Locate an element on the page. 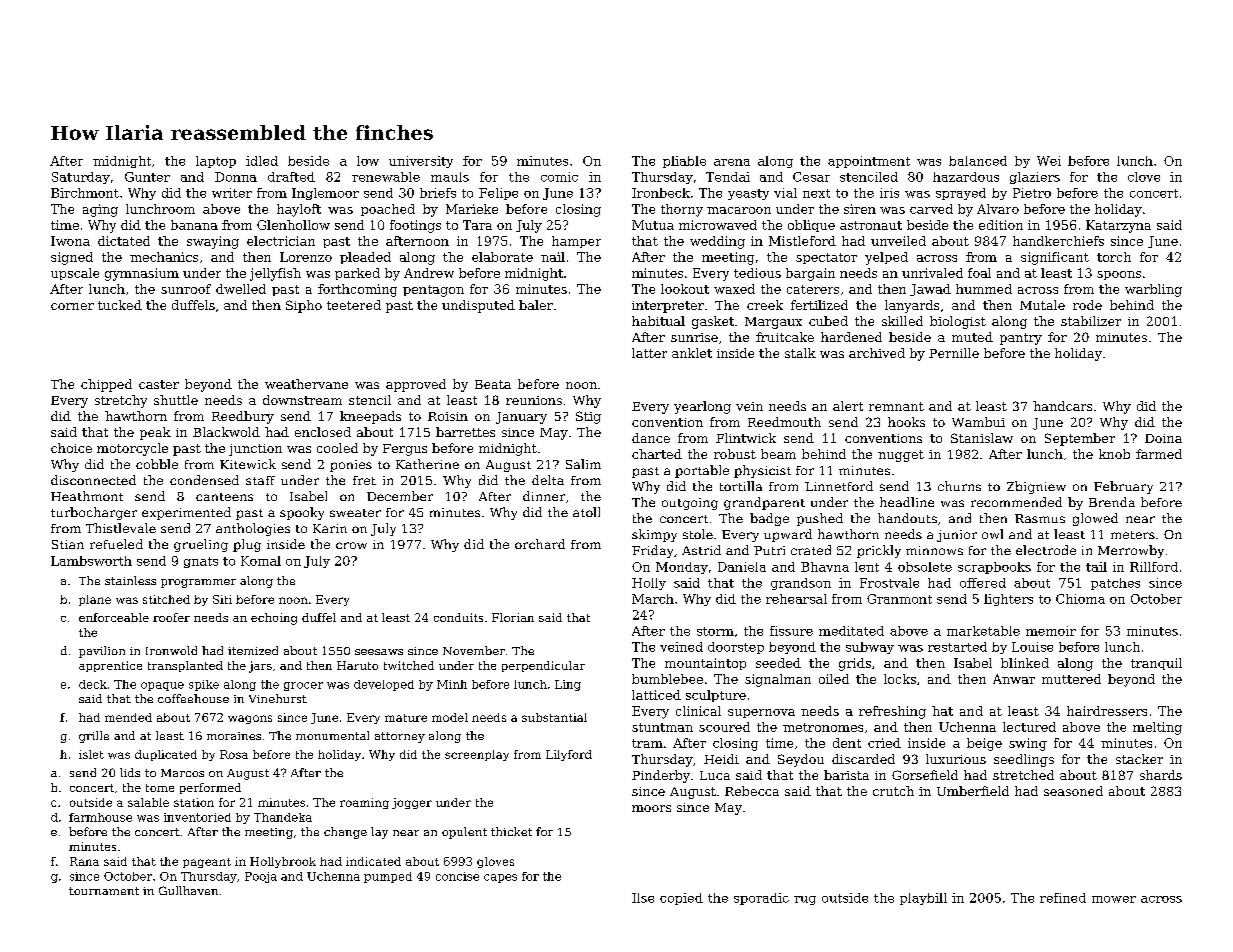  pliable is located at coordinates (684, 162).
